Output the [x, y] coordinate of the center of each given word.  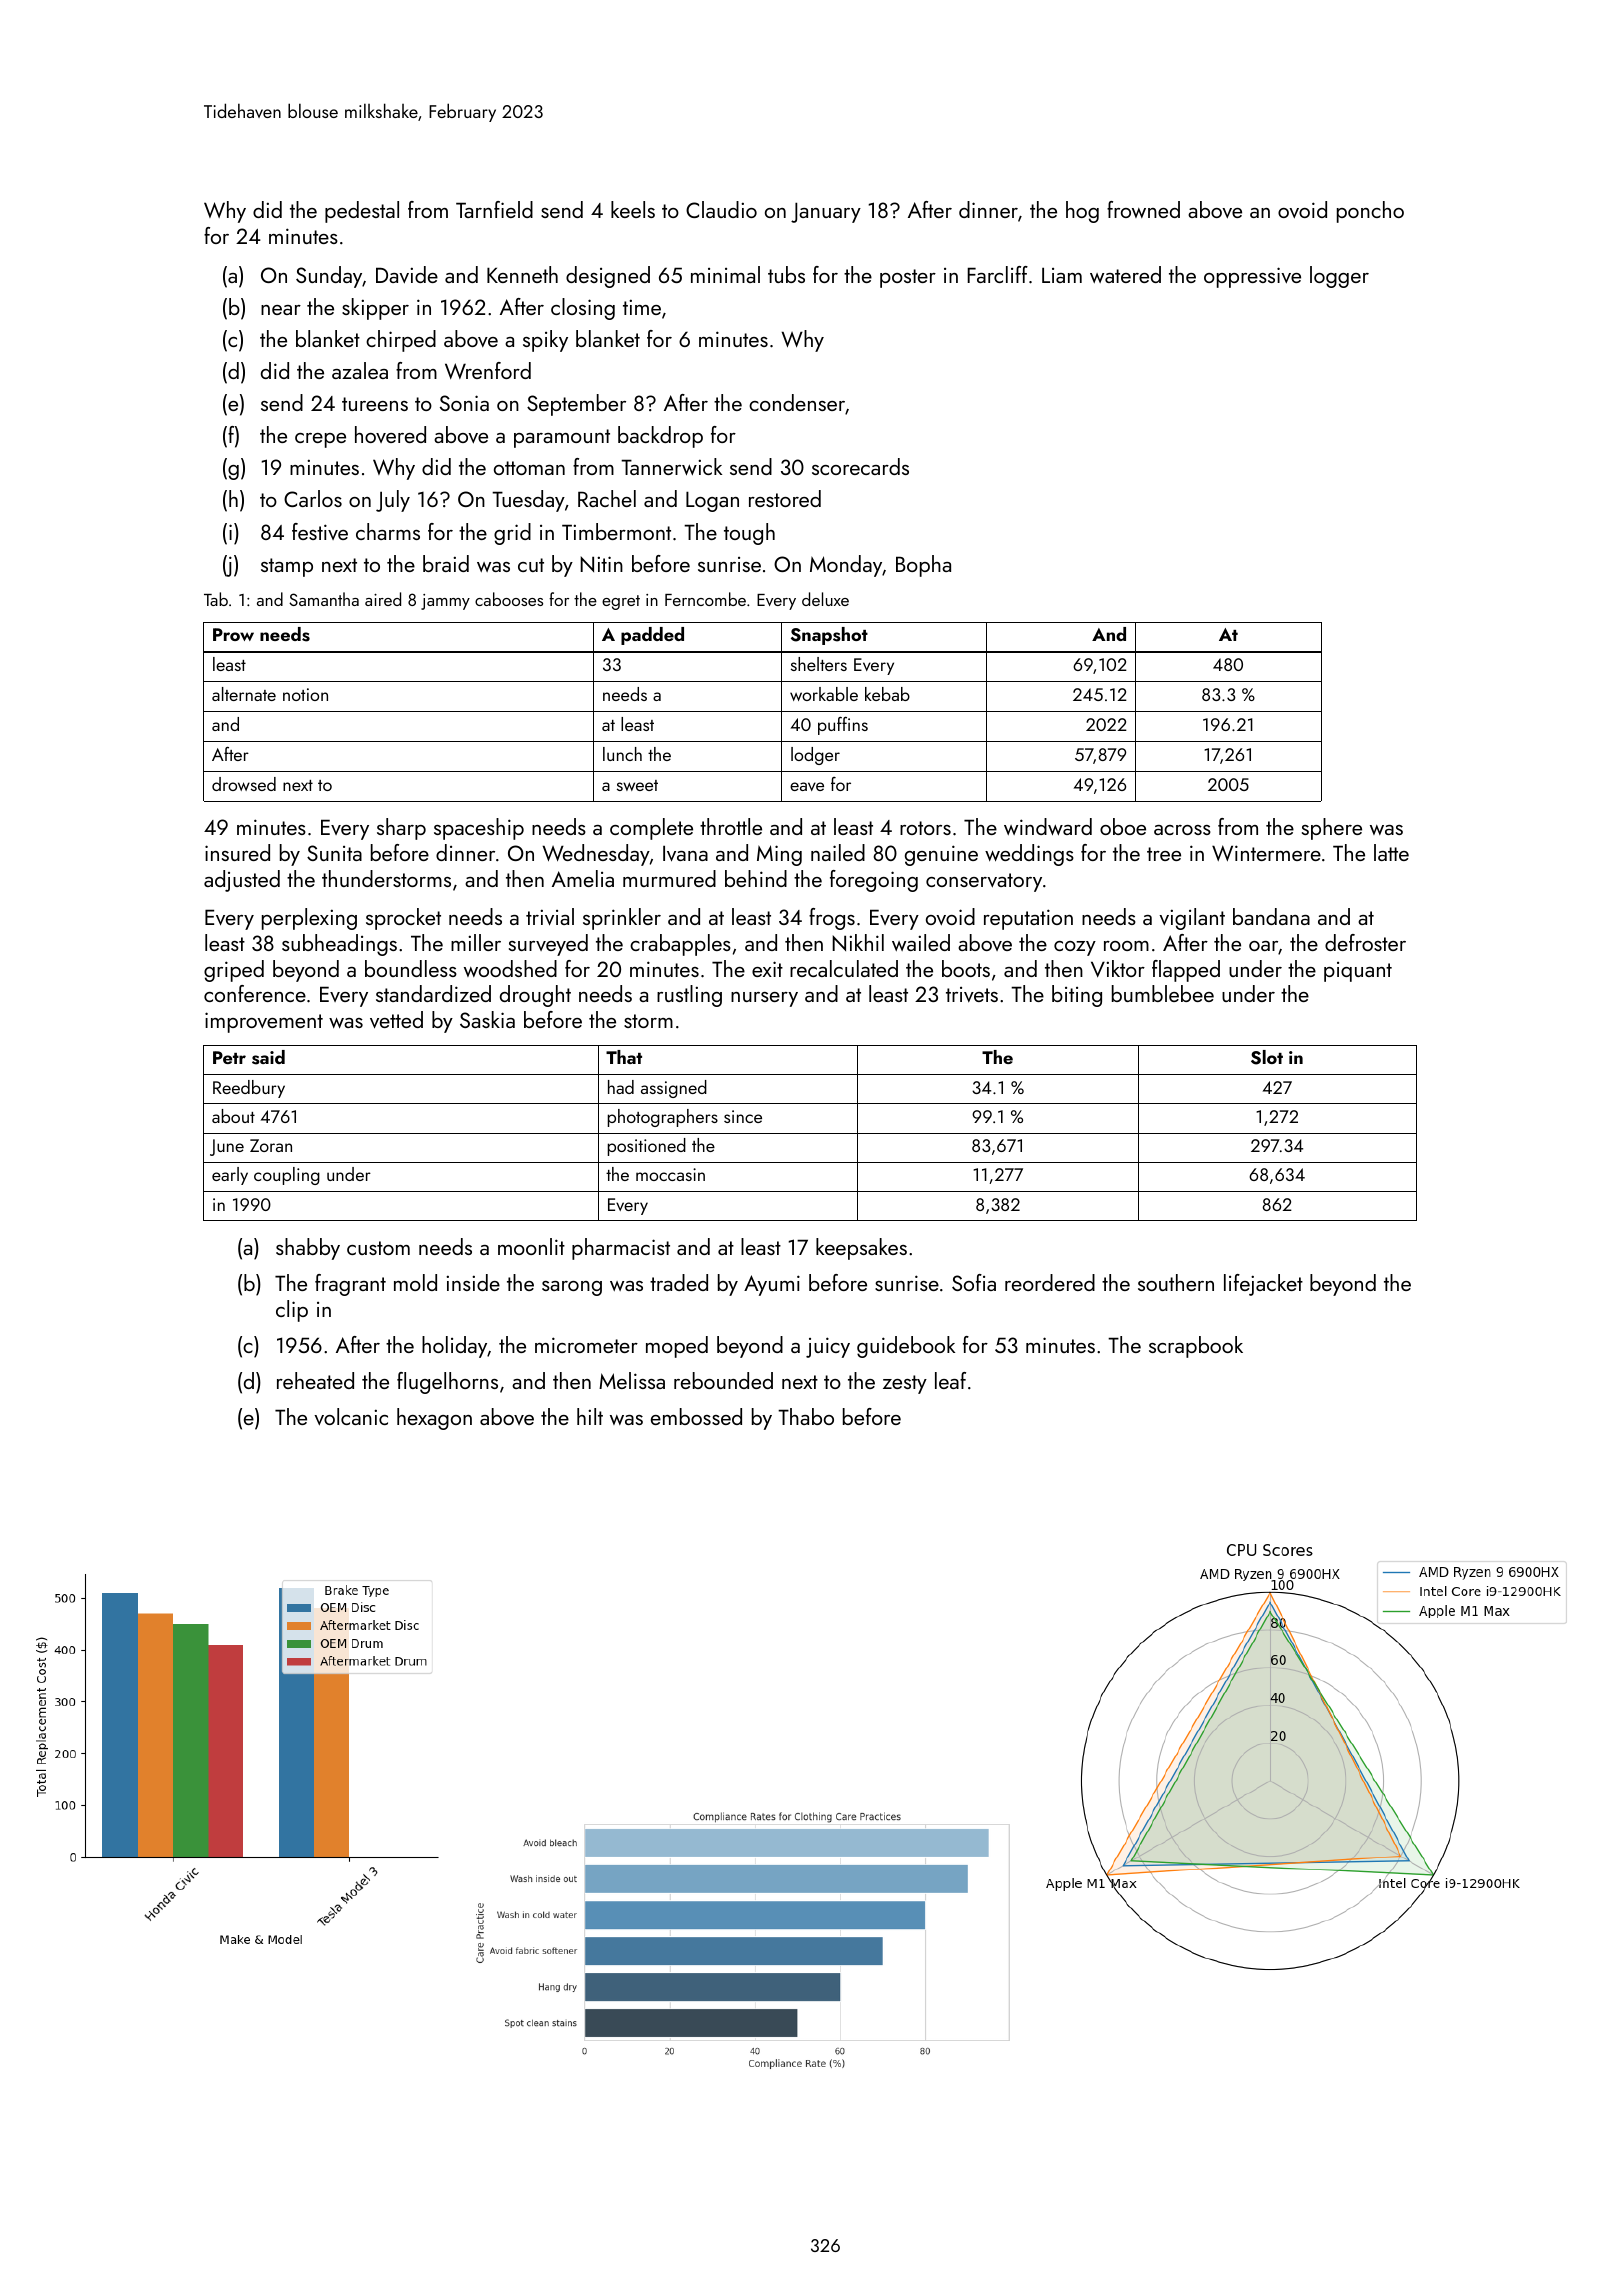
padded [652, 636]
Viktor [1118, 969]
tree [1164, 854]
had [621, 1087]
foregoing [874, 881]
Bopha [923, 566]
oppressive [1252, 277]
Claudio [721, 209]
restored [785, 498]
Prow [233, 634]
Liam [1062, 275]
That [624, 1057]
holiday [454, 1347]
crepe [320, 440]
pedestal [362, 212]
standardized [433, 993]
